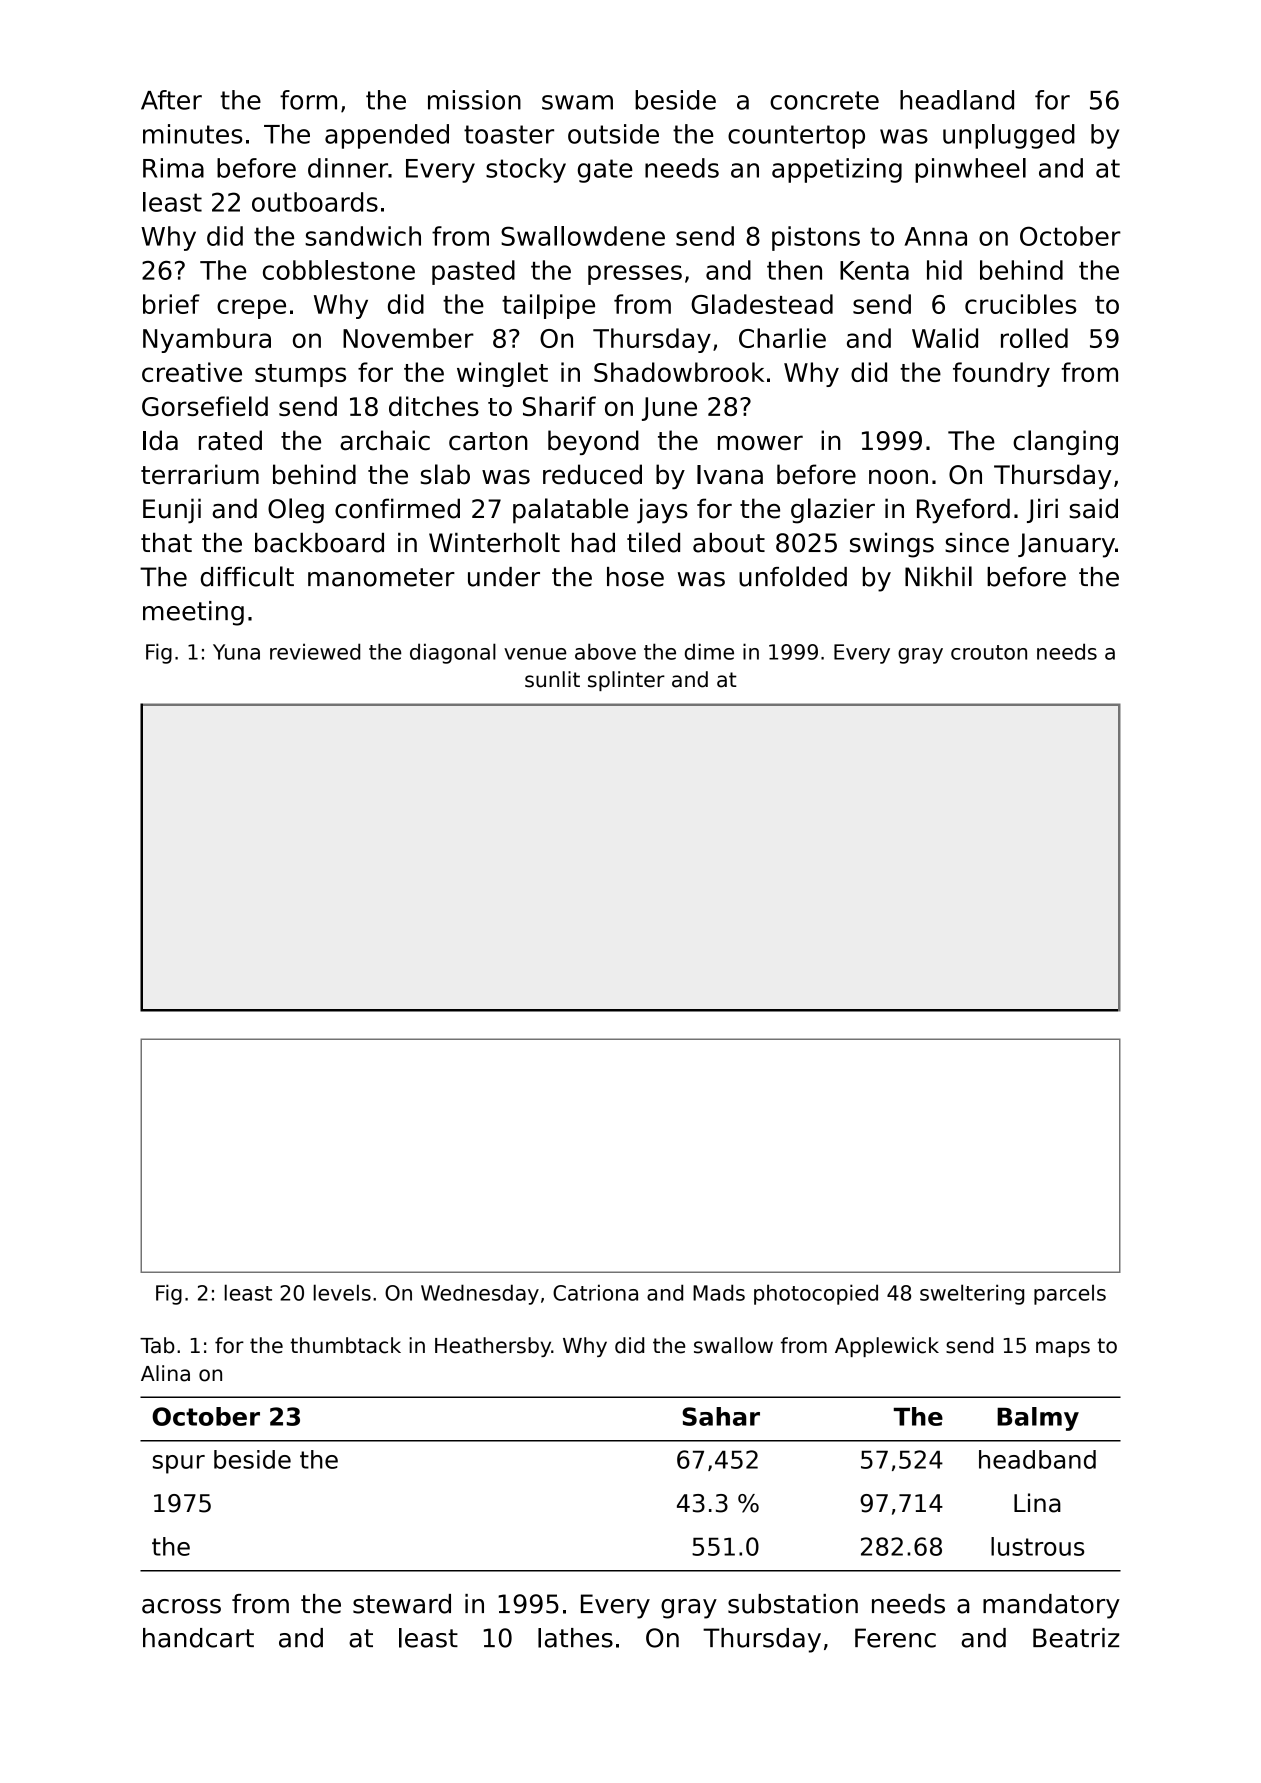 This screenshot has height=1783, width=1261. Describe the element at coordinates (989, 652) in the screenshot. I see `crouton` at that location.
